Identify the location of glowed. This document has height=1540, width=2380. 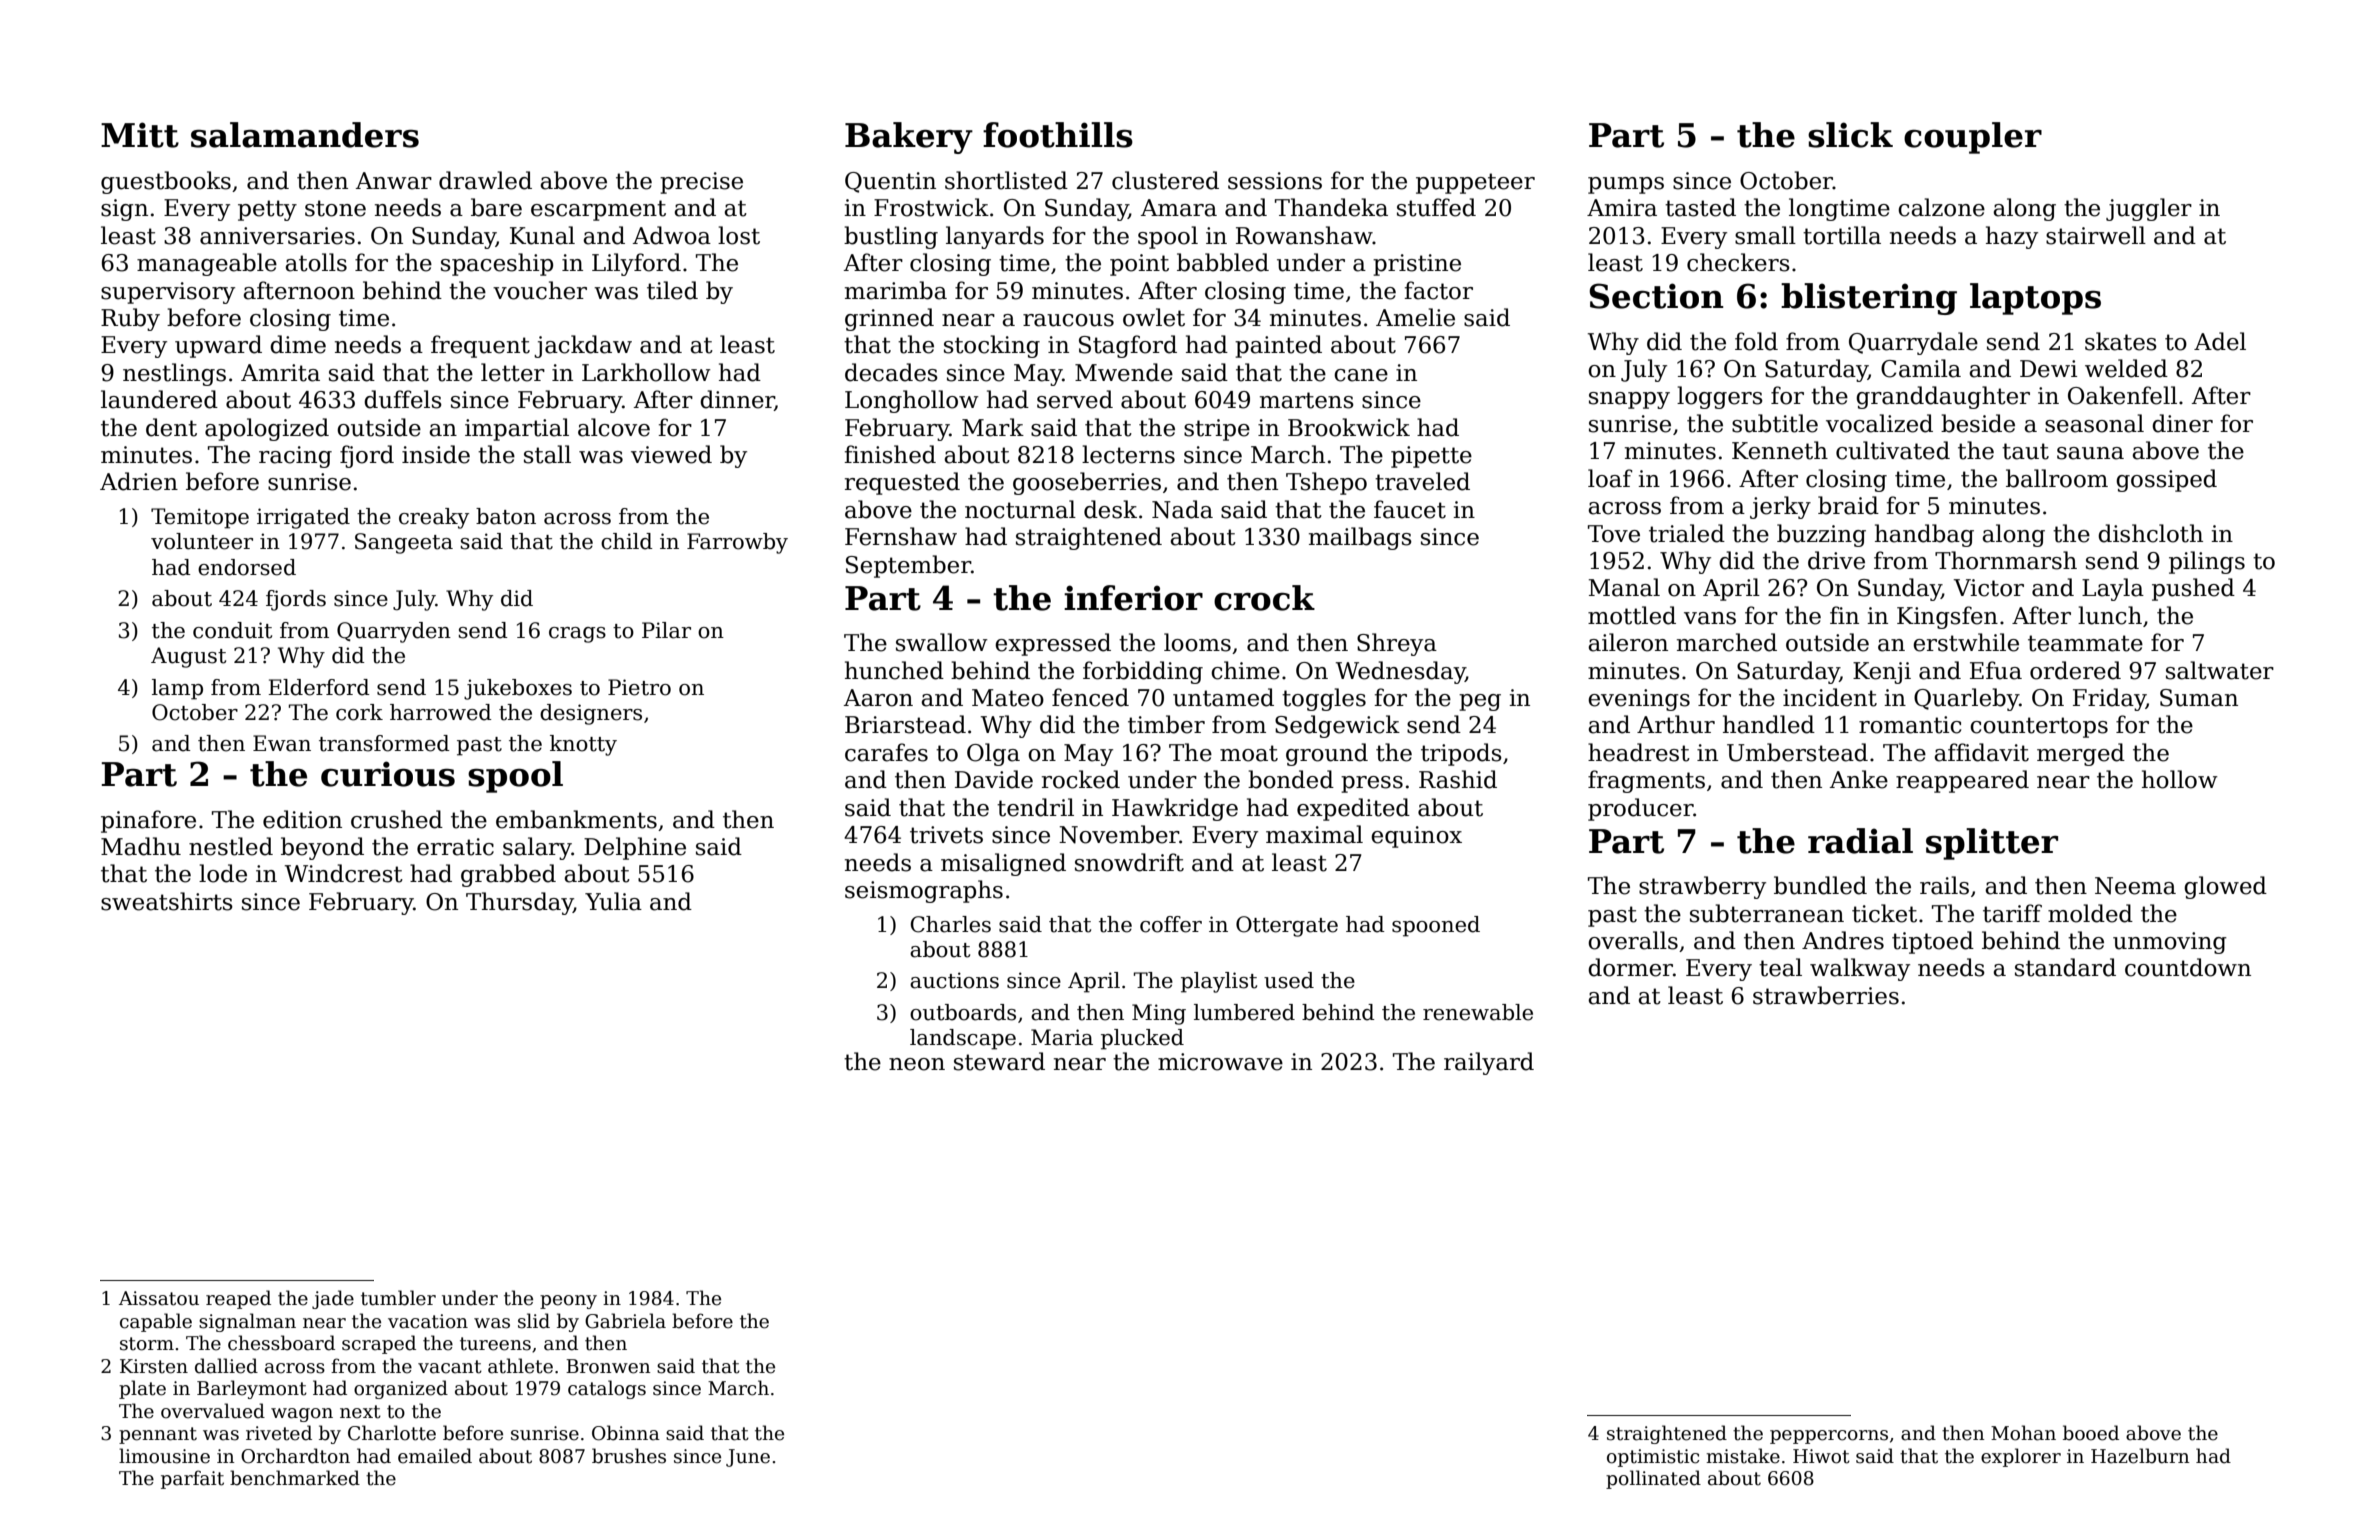
(2225, 887).
